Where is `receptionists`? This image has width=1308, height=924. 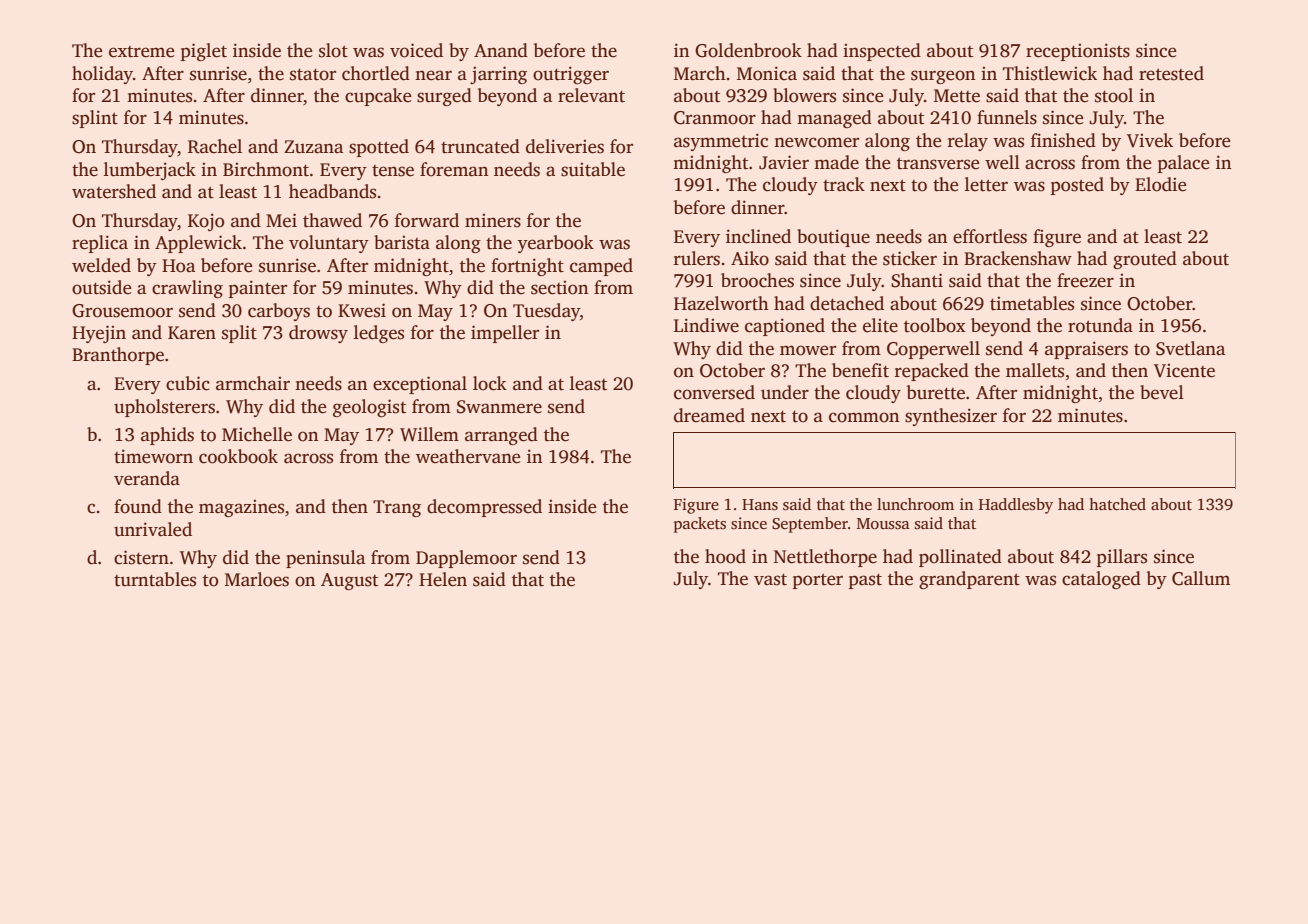
receptionists is located at coordinates (1078, 52).
